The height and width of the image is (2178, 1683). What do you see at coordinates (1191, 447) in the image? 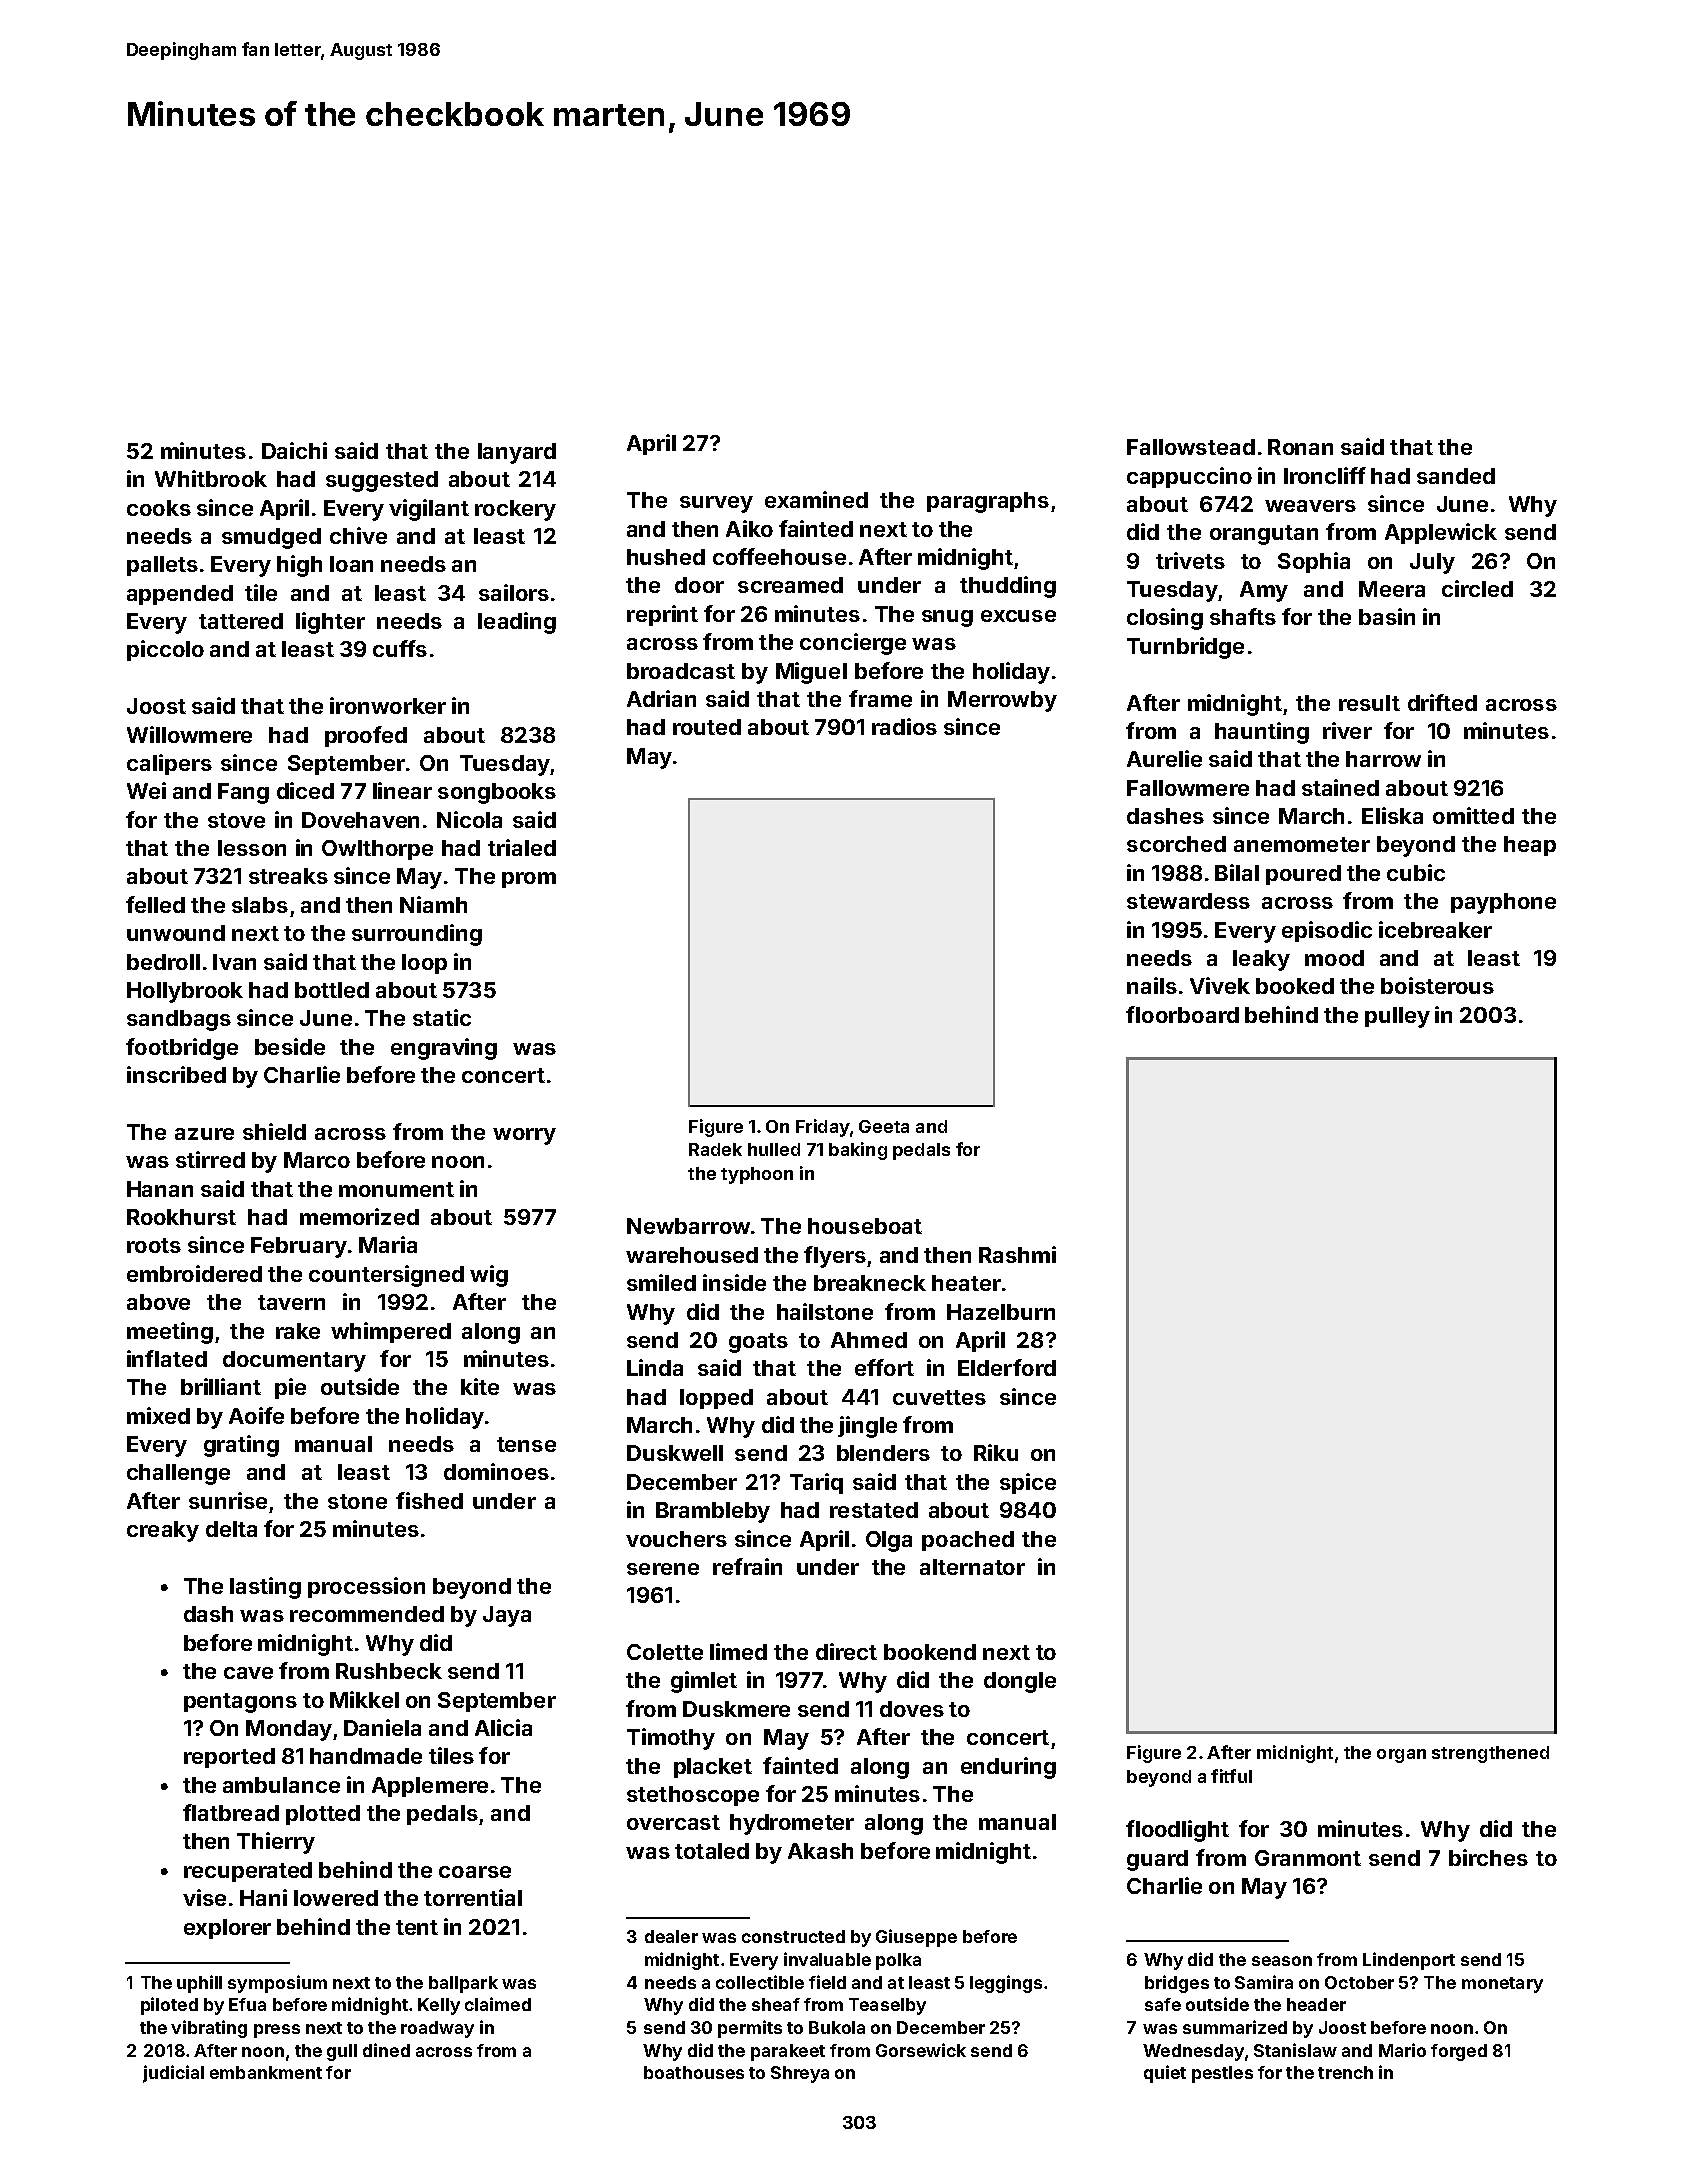
I see `Fallowstead` at bounding box center [1191, 447].
